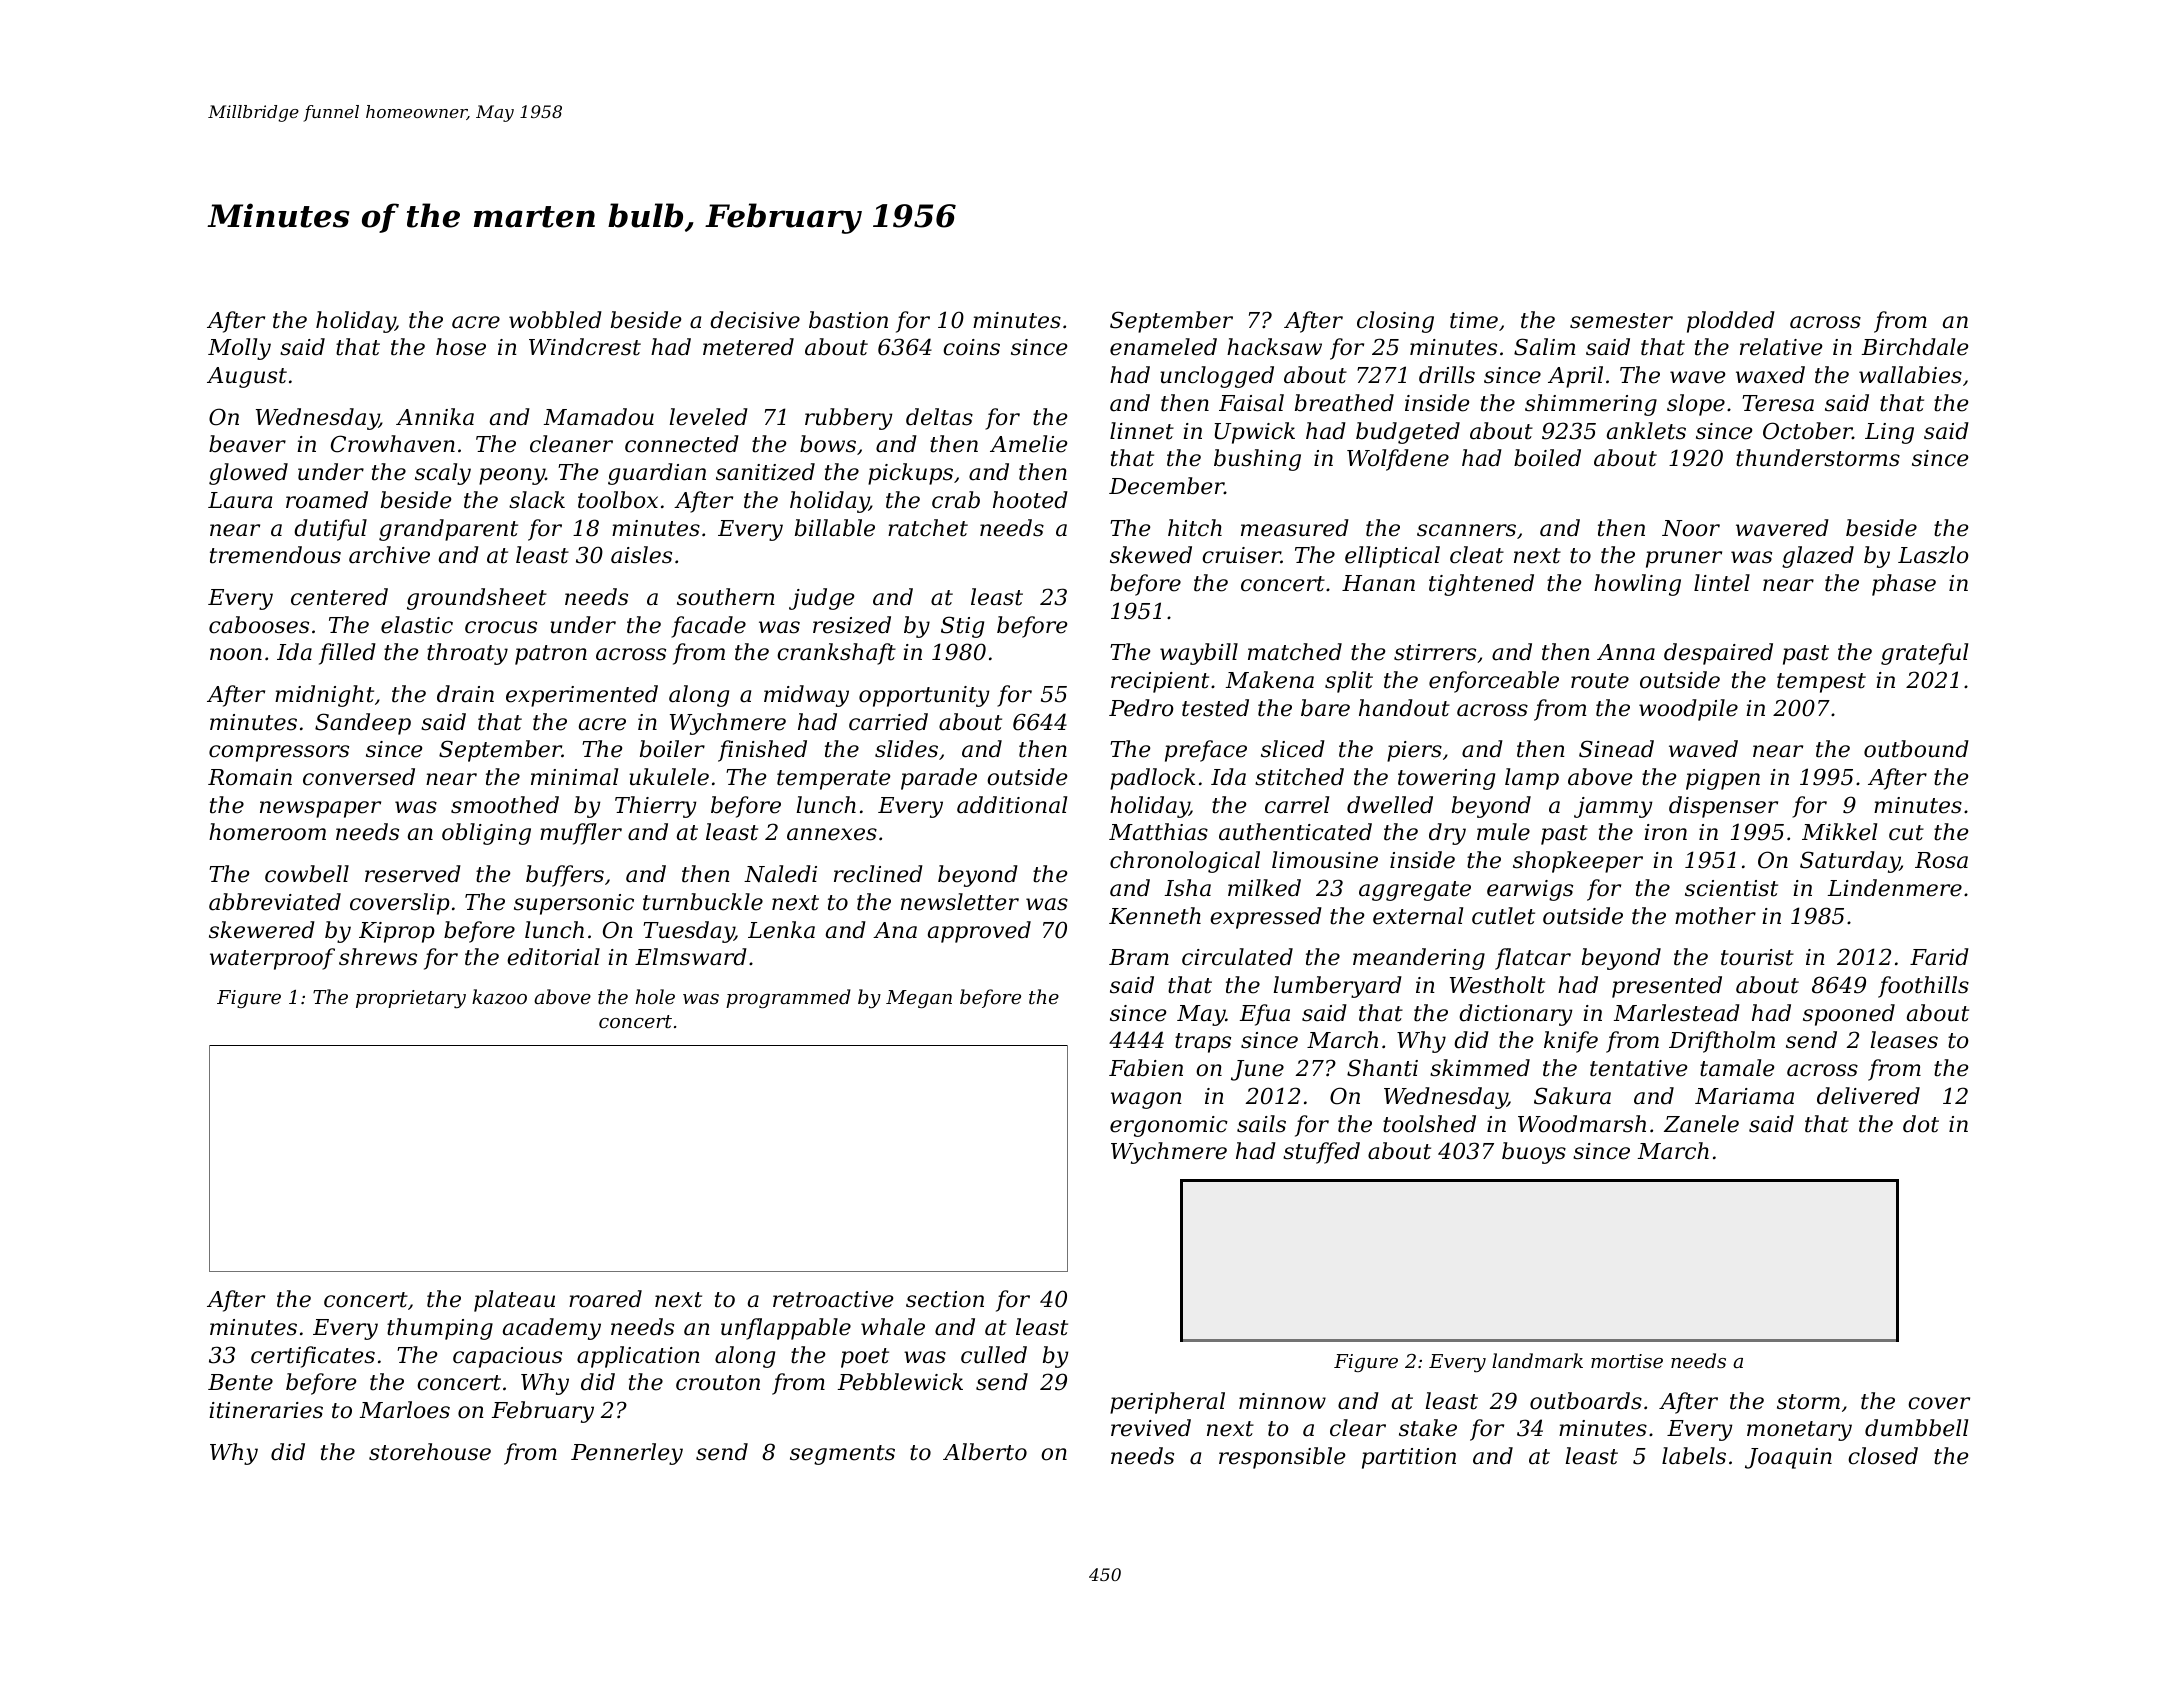 Image resolution: width=2178 pixels, height=1683 pixels. I want to click on facade, so click(708, 627).
